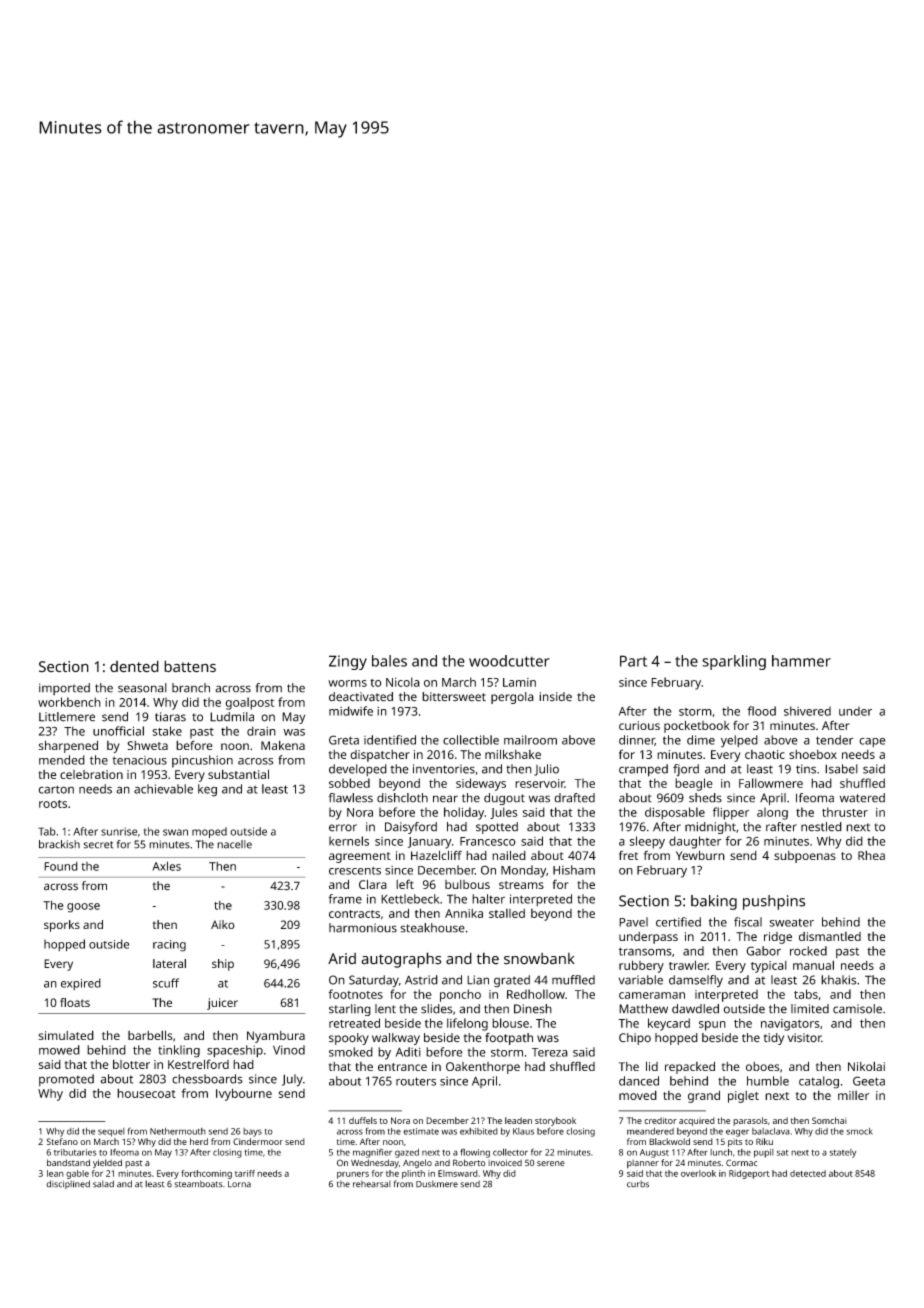  What do you see at coordinates (249, 703) in the page?
I see `goalpost` at bounding box center [249, 703].
